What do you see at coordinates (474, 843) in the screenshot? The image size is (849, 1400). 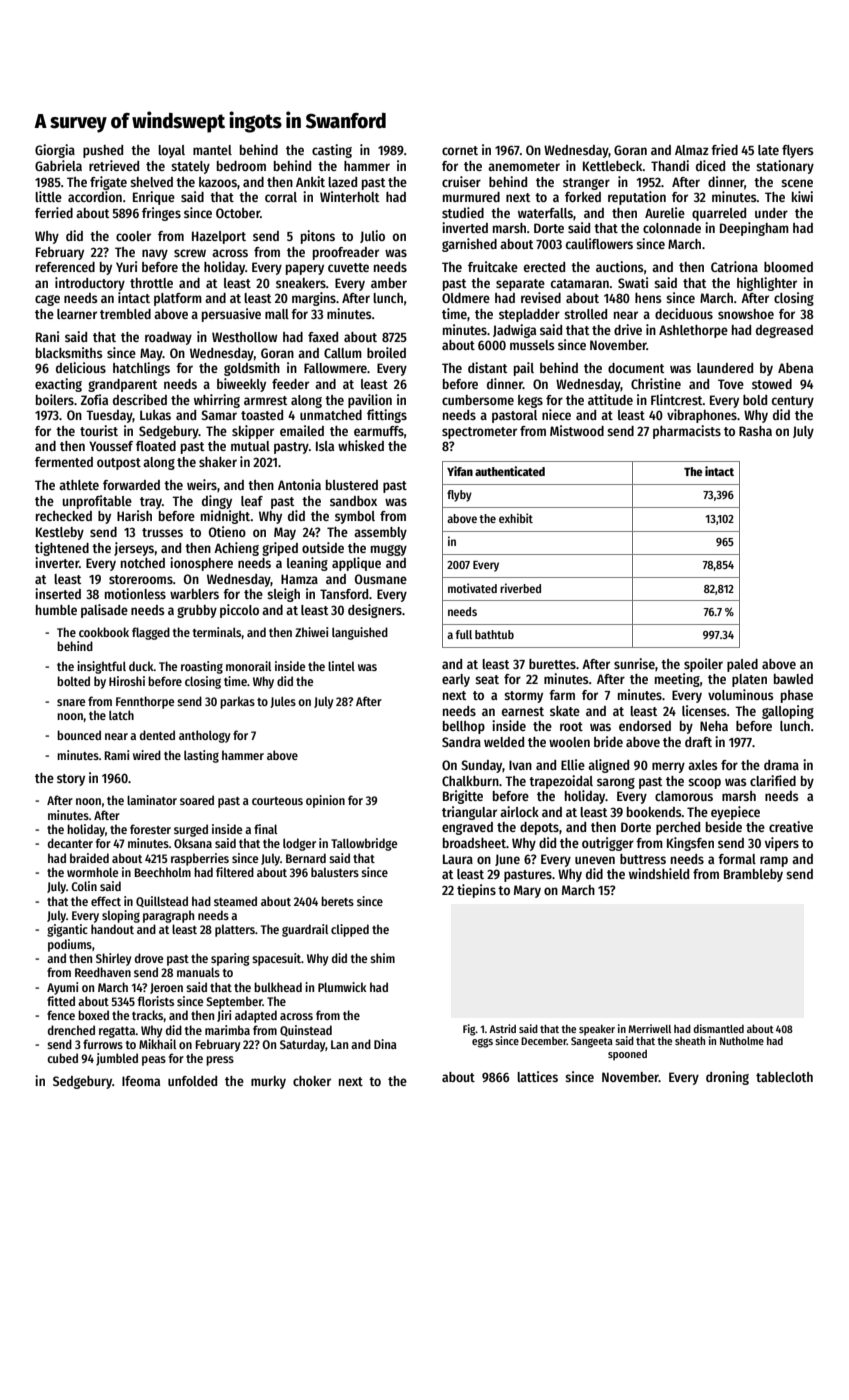 I see `broadsheet` at bounding box center [474, 843].
